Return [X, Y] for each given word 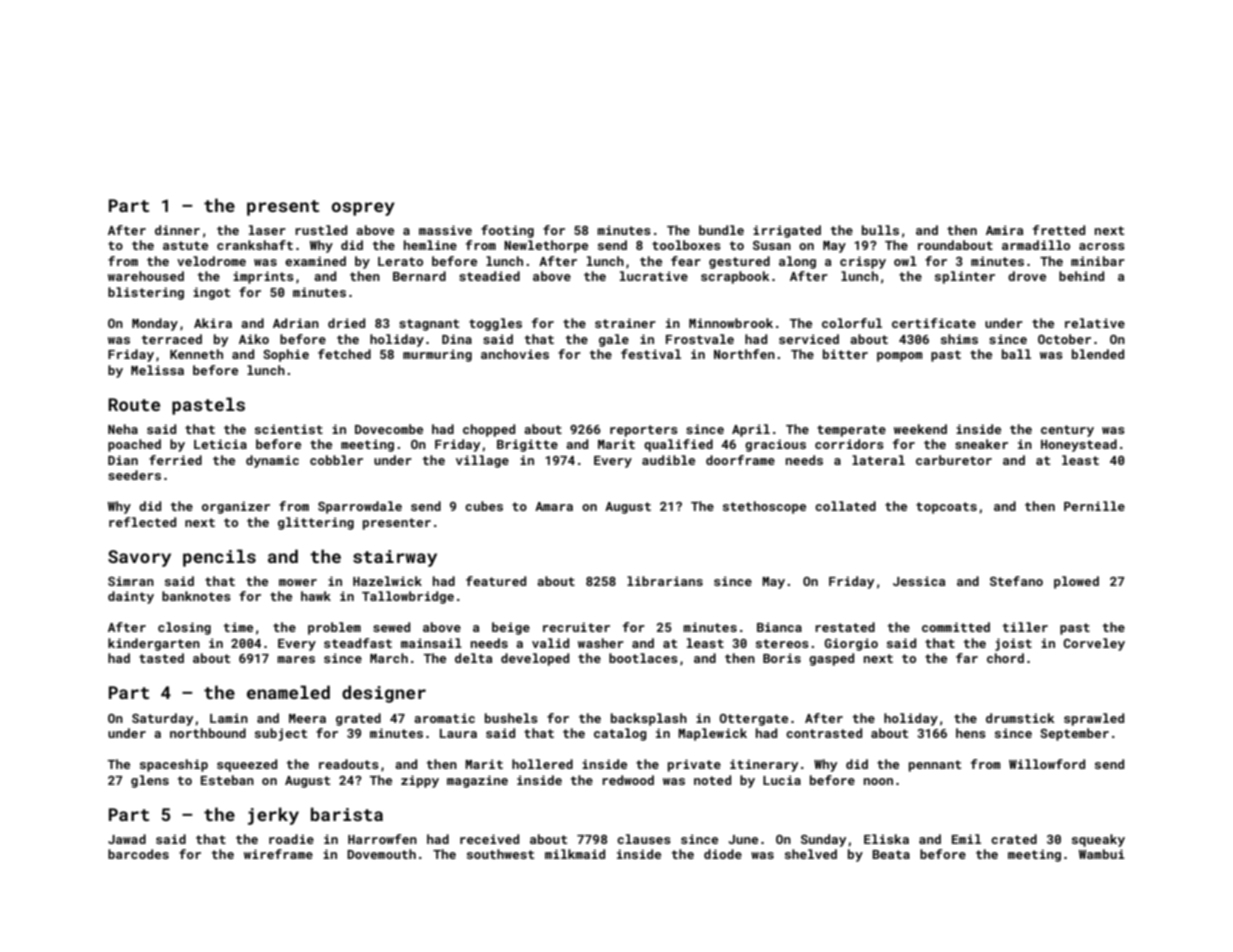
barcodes [138, 854]
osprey [363, 209]
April [751, 430]
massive [445, 230]
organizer [236, 507]
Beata [891, 854]
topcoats [946, 508]
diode [723, 854]
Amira [1004, 230]
